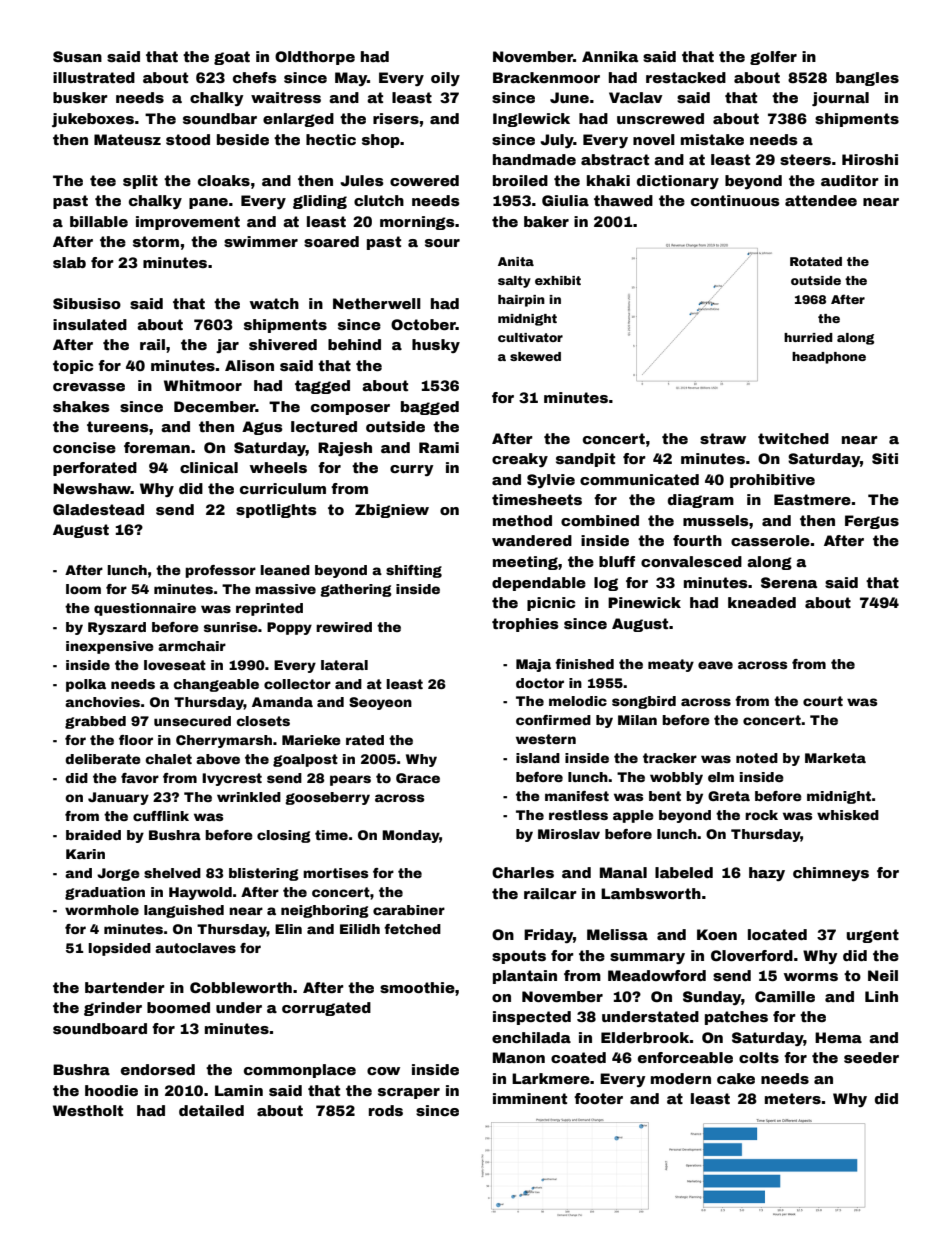 The image size is (952, 1233). I want to click on loveseat, so click(175, 665).
